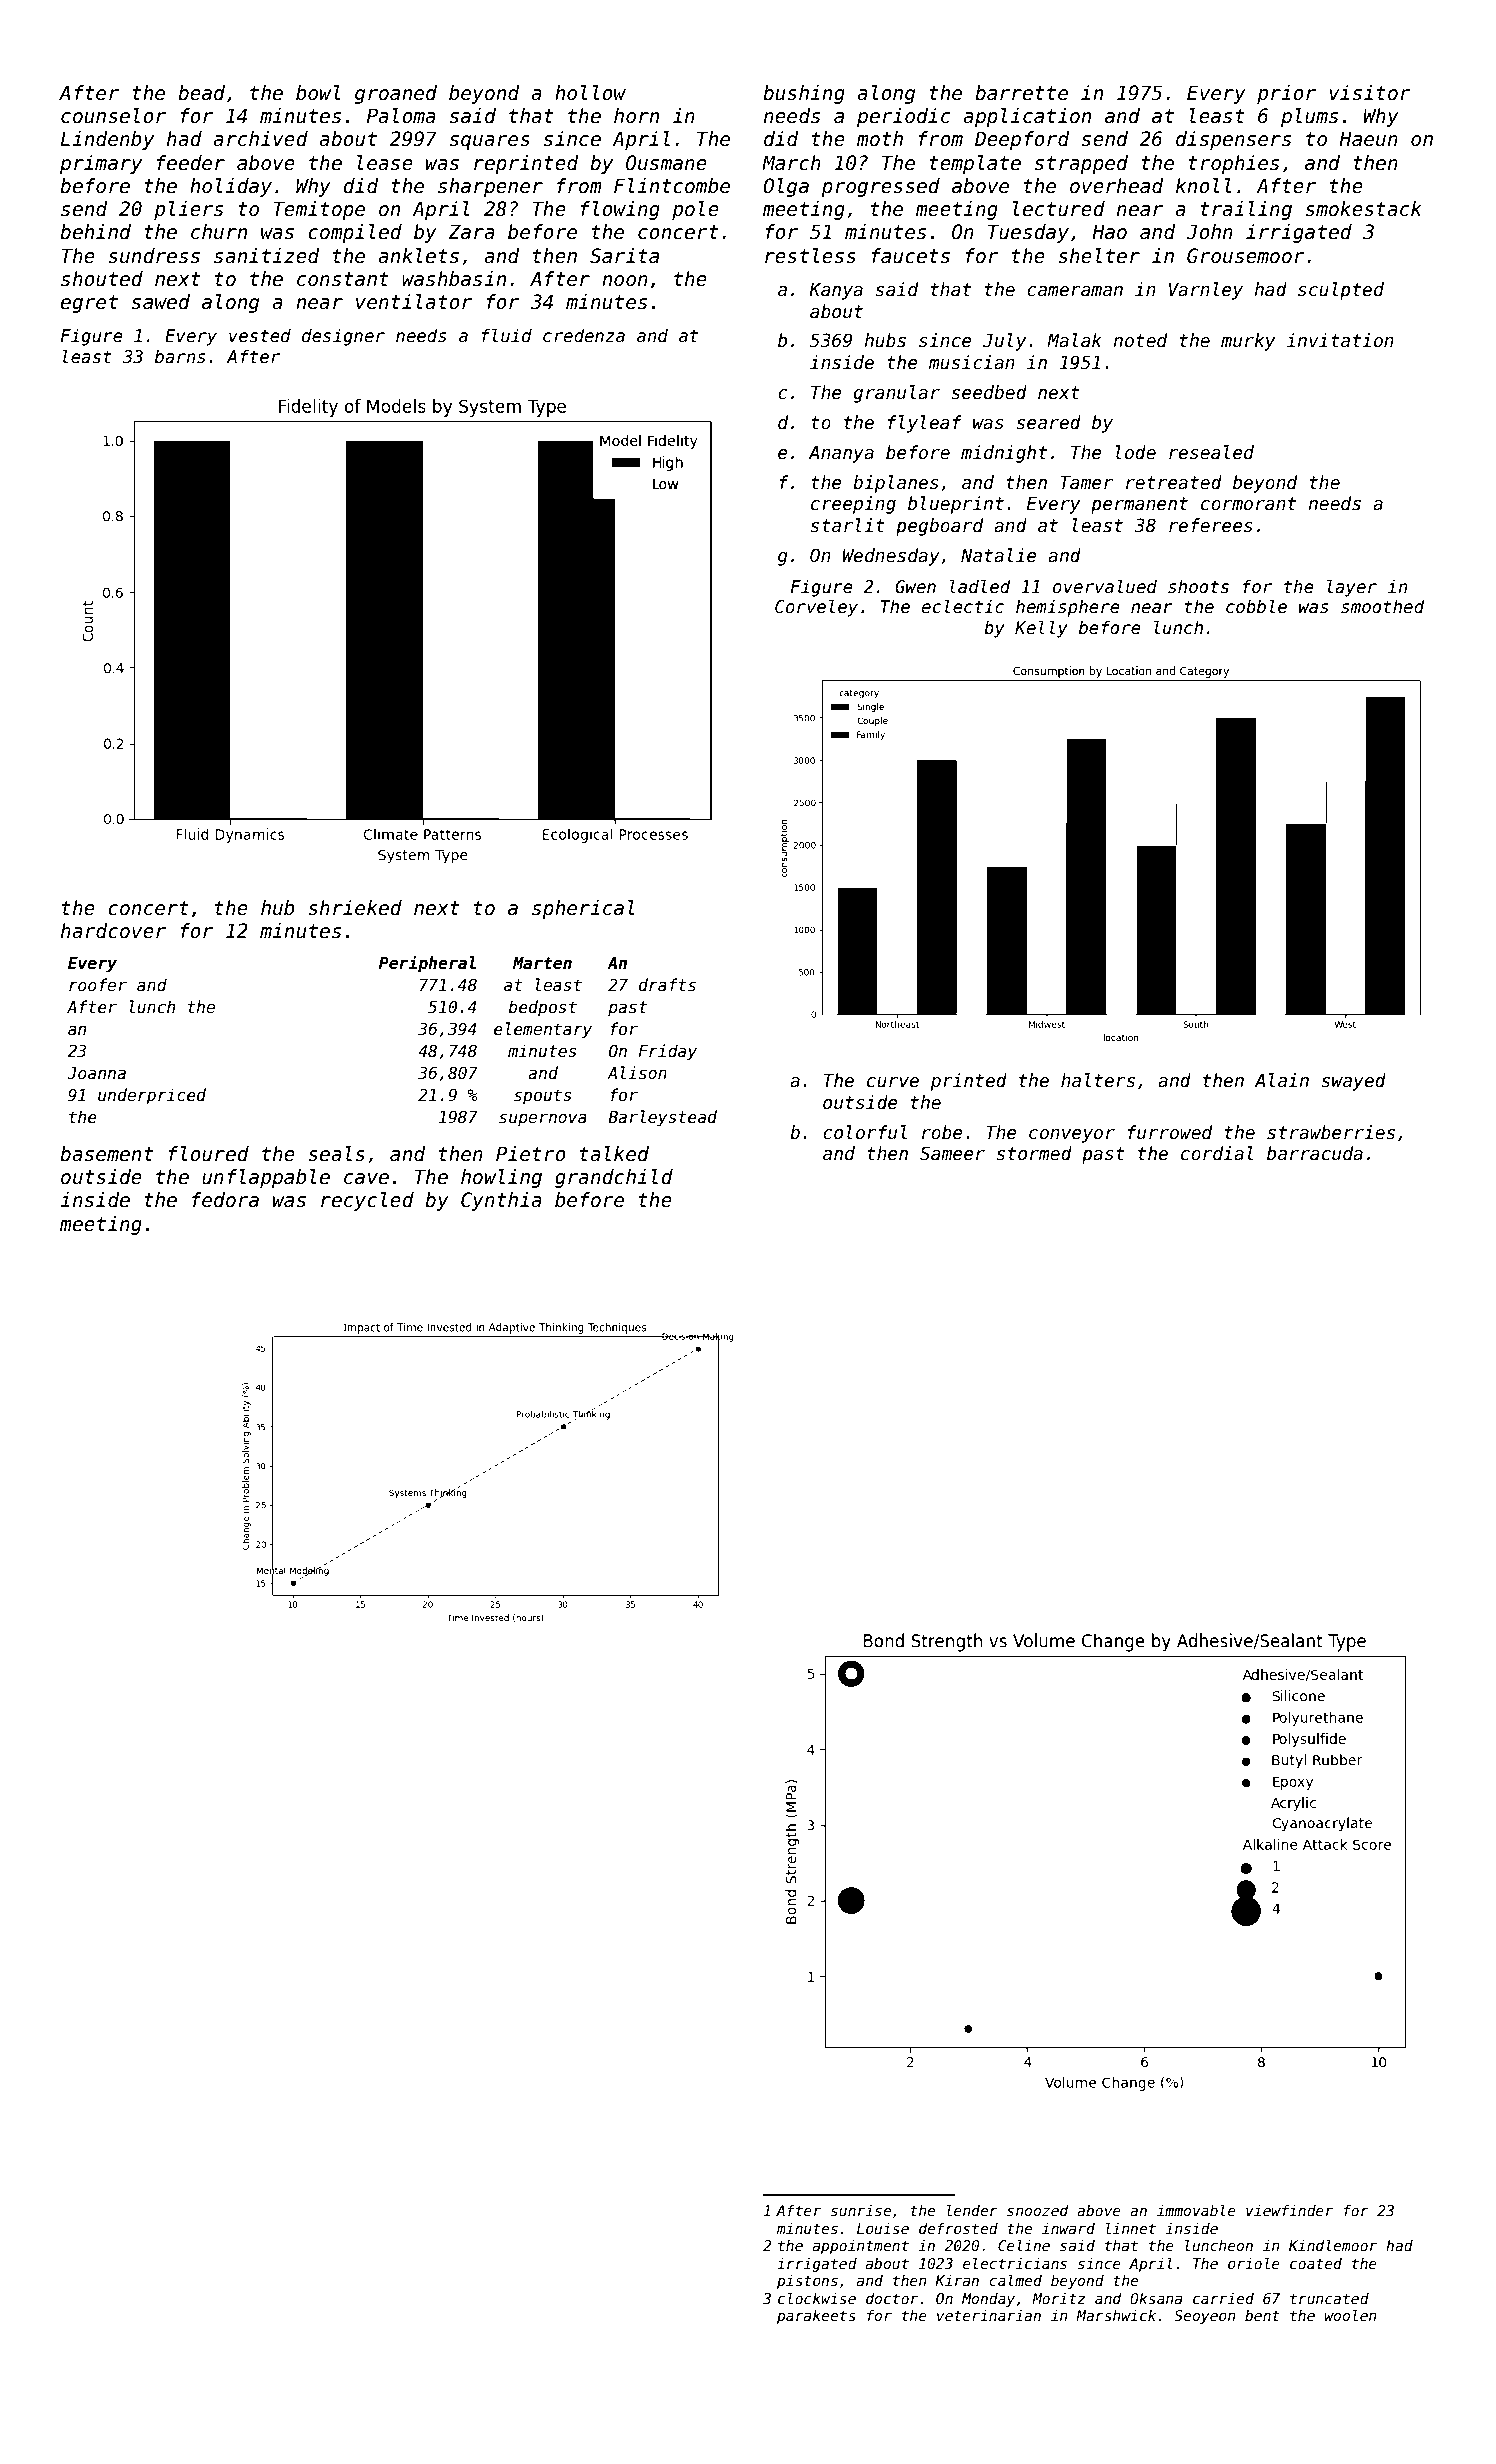  What do you see at coordinates (816, 608) in the screenshot?
I see `Corveley` at bounding box center [816, 608].
